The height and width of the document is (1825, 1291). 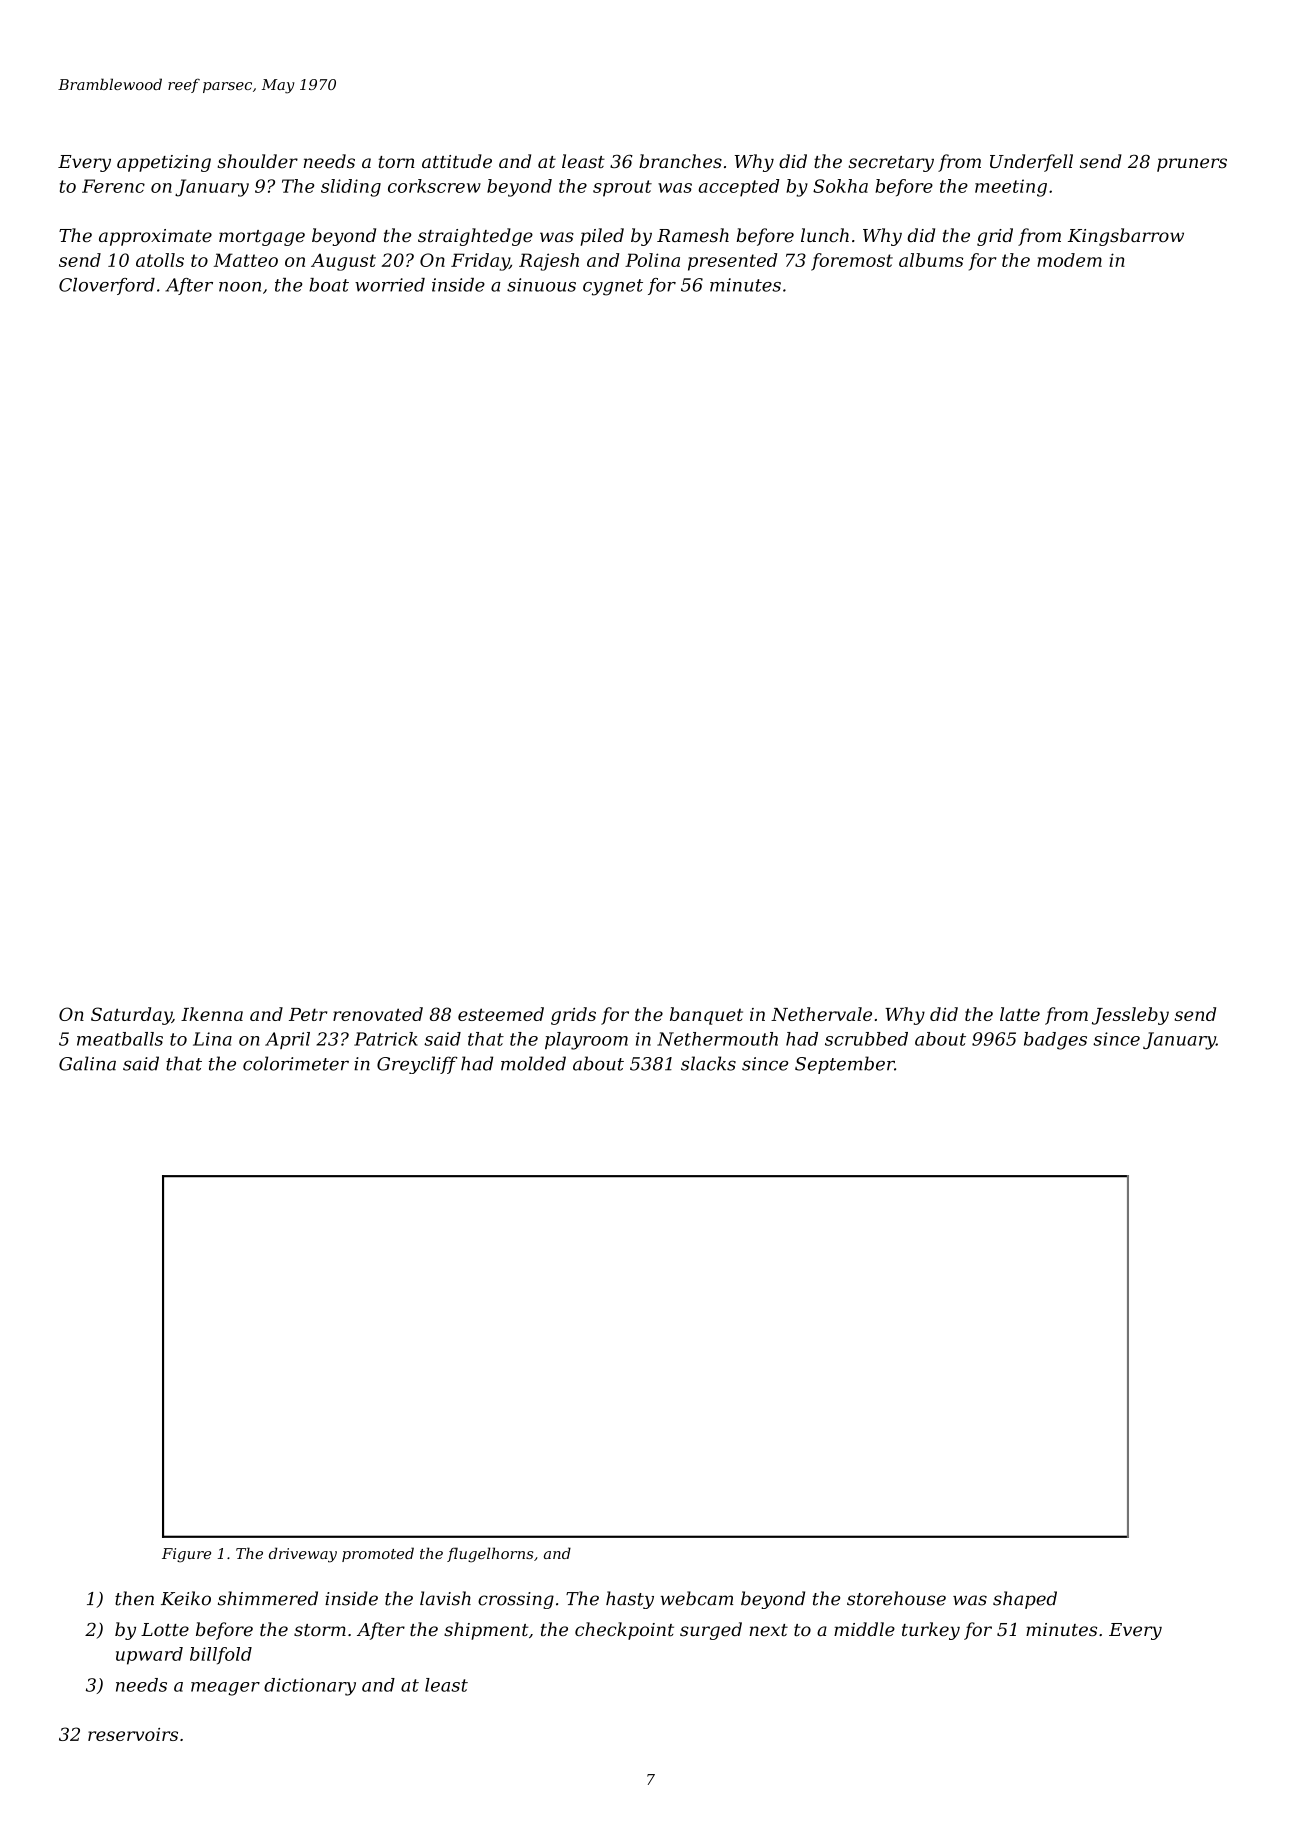 I want to click on renovated, so click(x=378, y=1014).
